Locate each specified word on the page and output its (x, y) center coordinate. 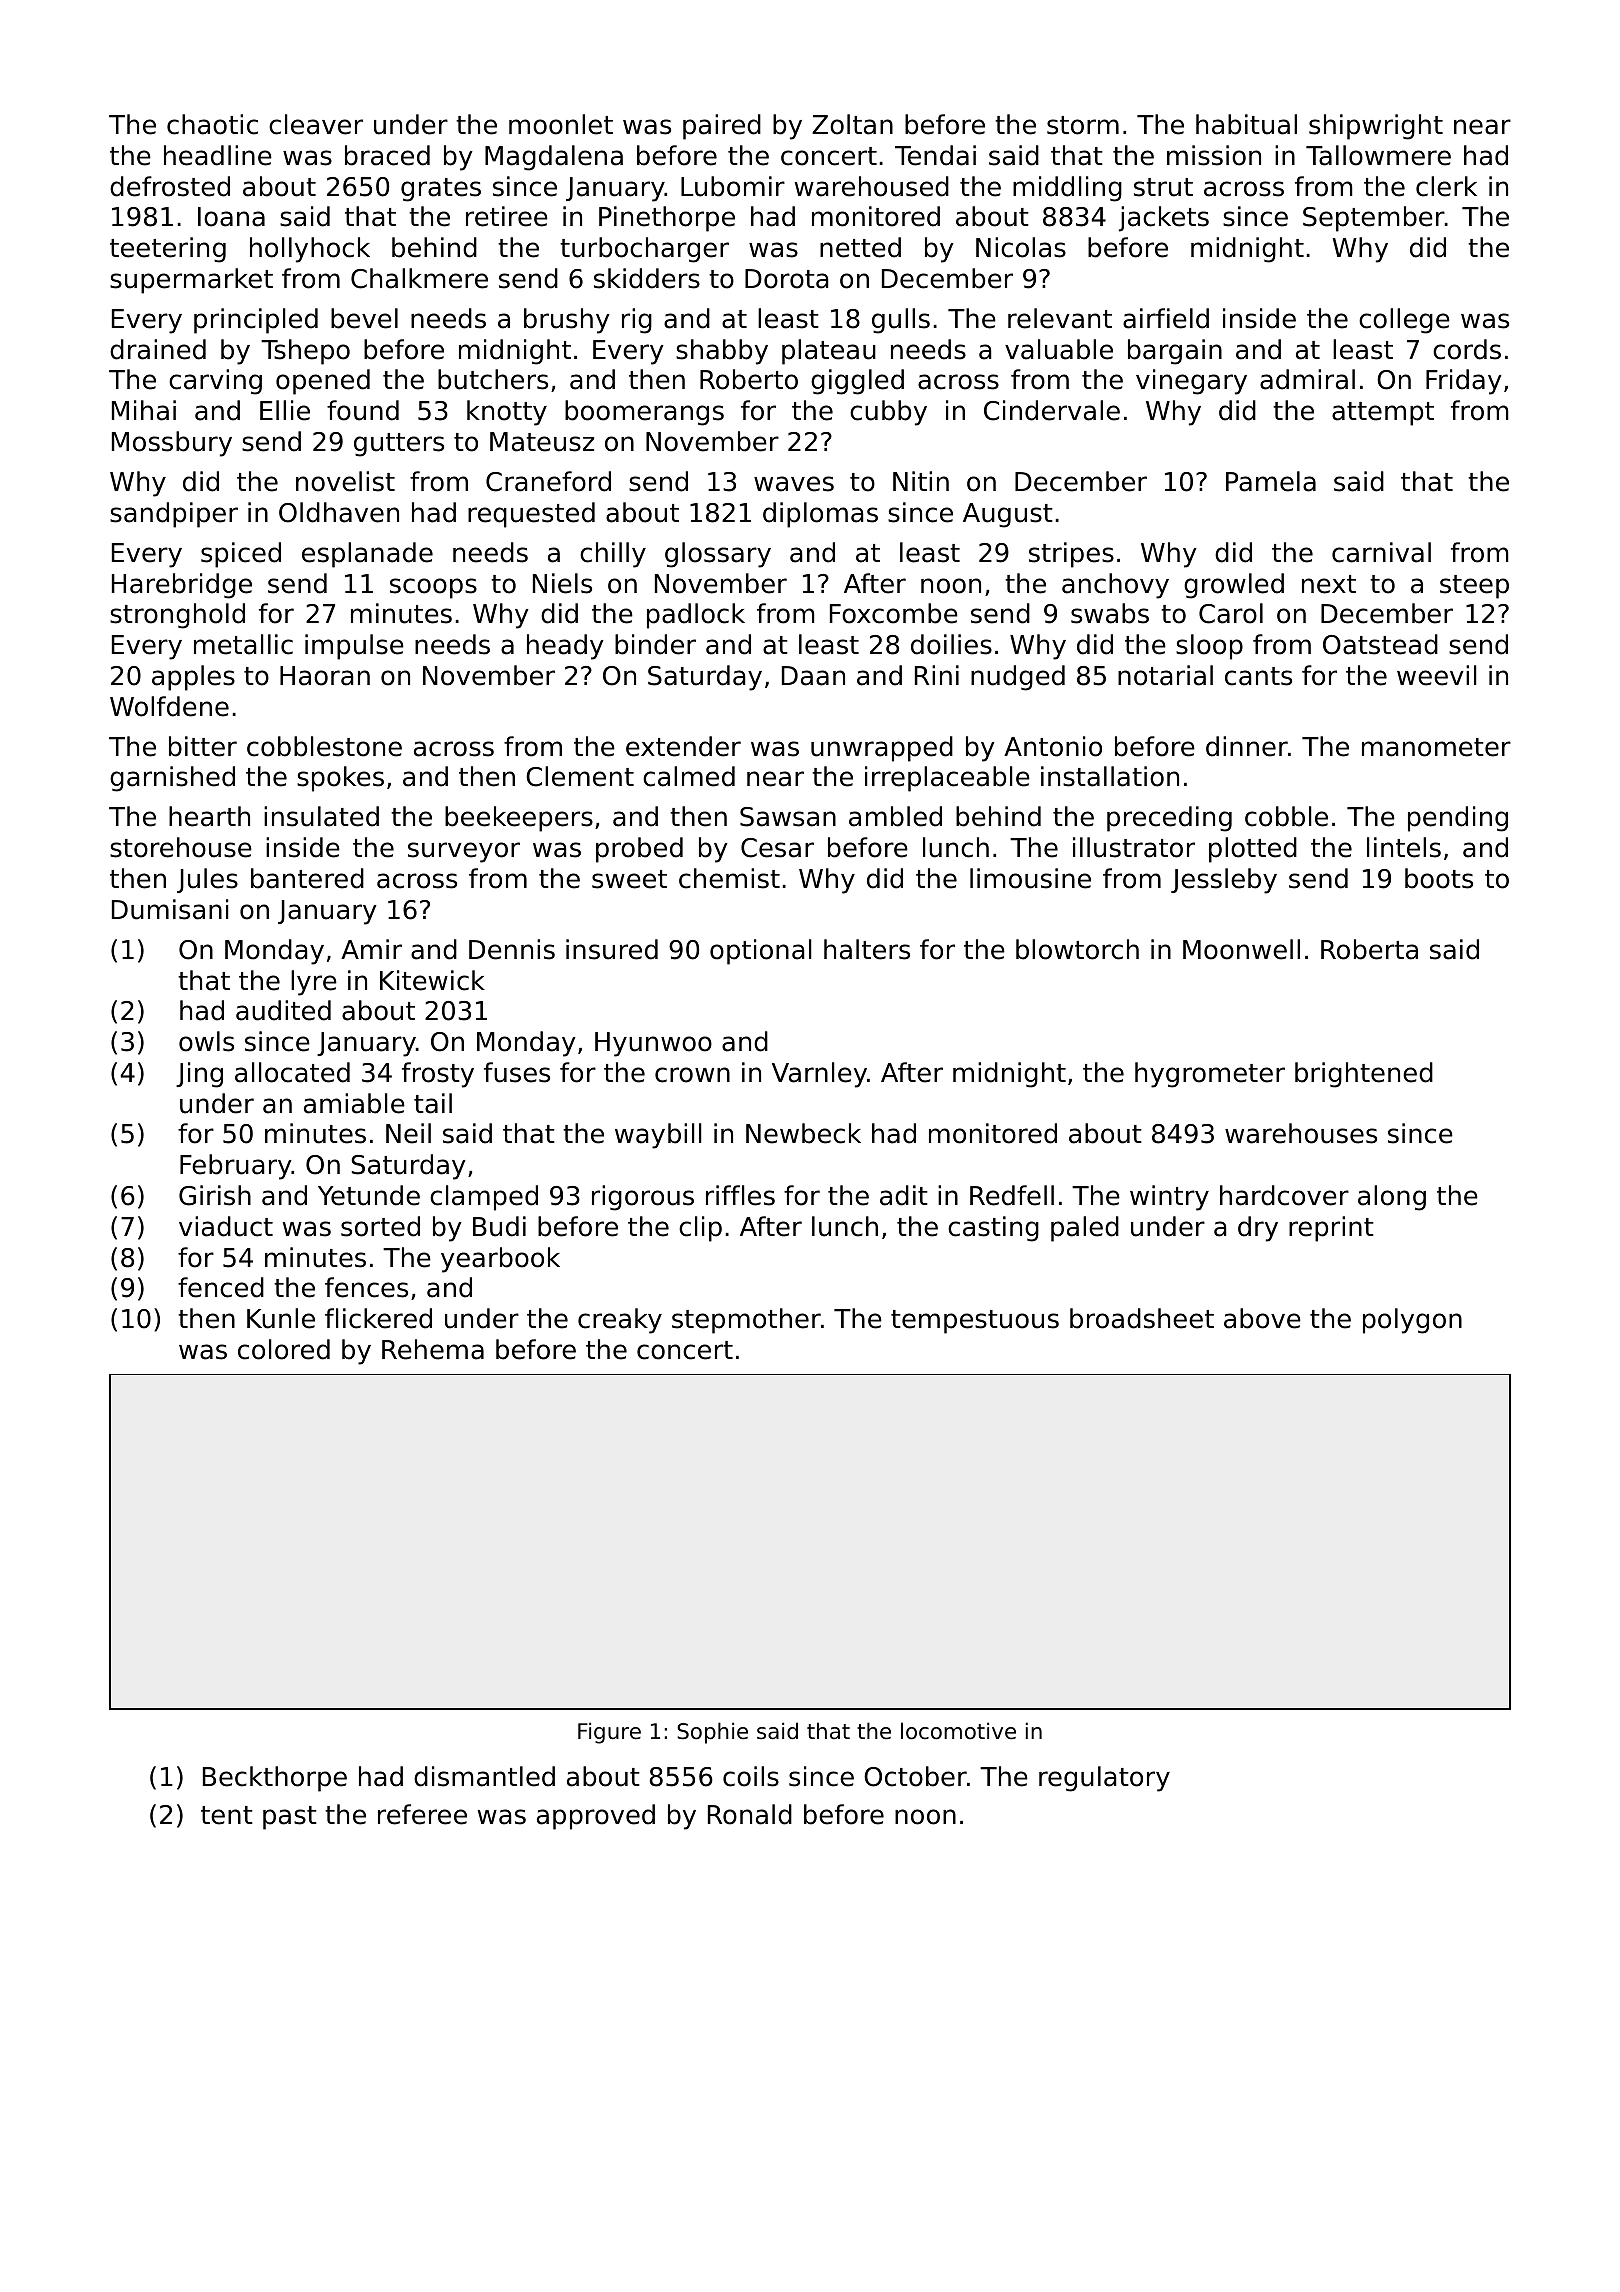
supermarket (191, 281)
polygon (1412, 1321)
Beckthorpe (275, 1779)
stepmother (746, 1321)
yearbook (500, 1260)
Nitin (921, 481)
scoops (433, 588)
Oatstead (1380, 644)
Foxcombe (894, 613)
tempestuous (975, 1322)
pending (1458, 819)
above (1262, 1318)
